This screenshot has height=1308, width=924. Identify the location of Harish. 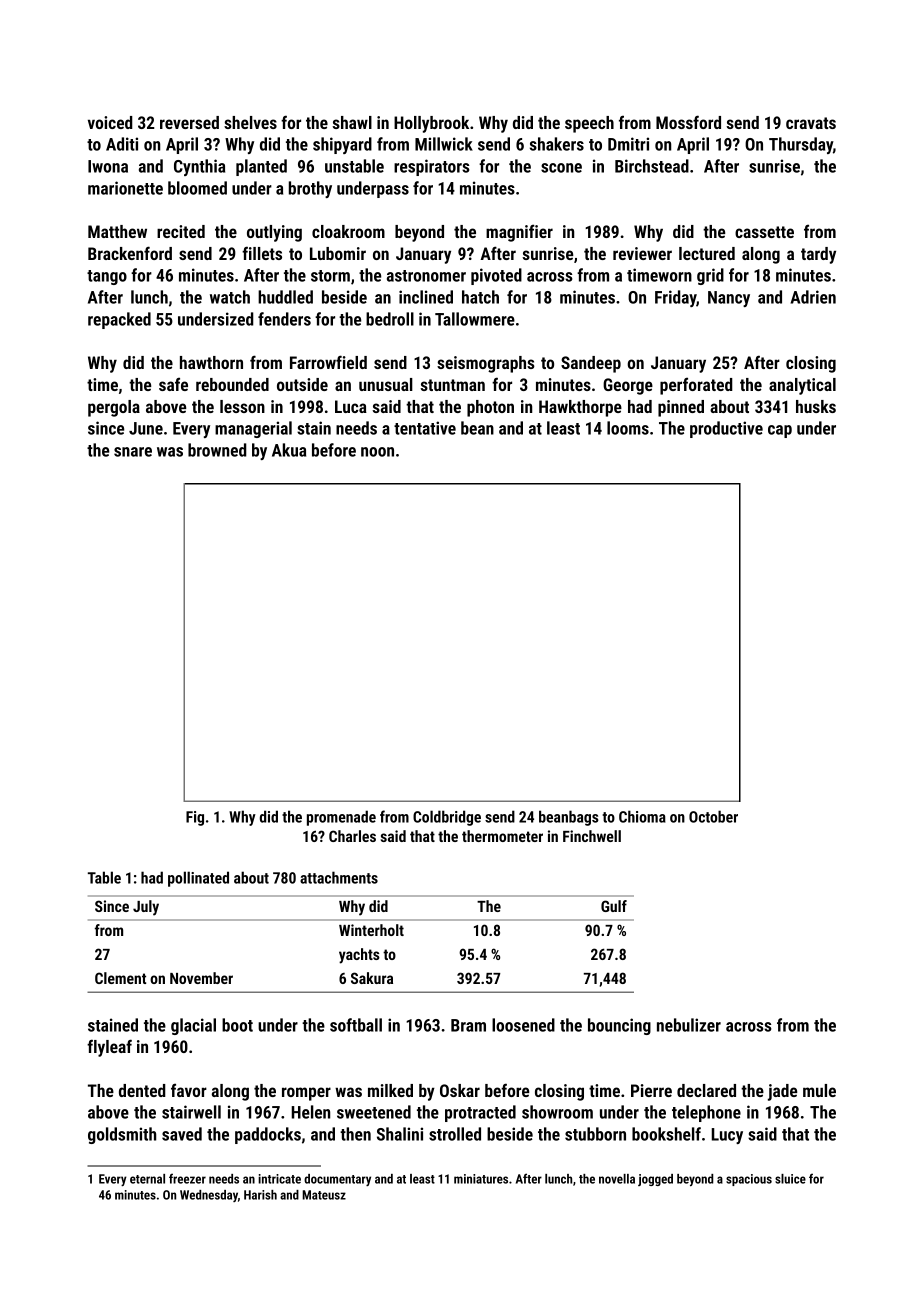
(260, 1195).
